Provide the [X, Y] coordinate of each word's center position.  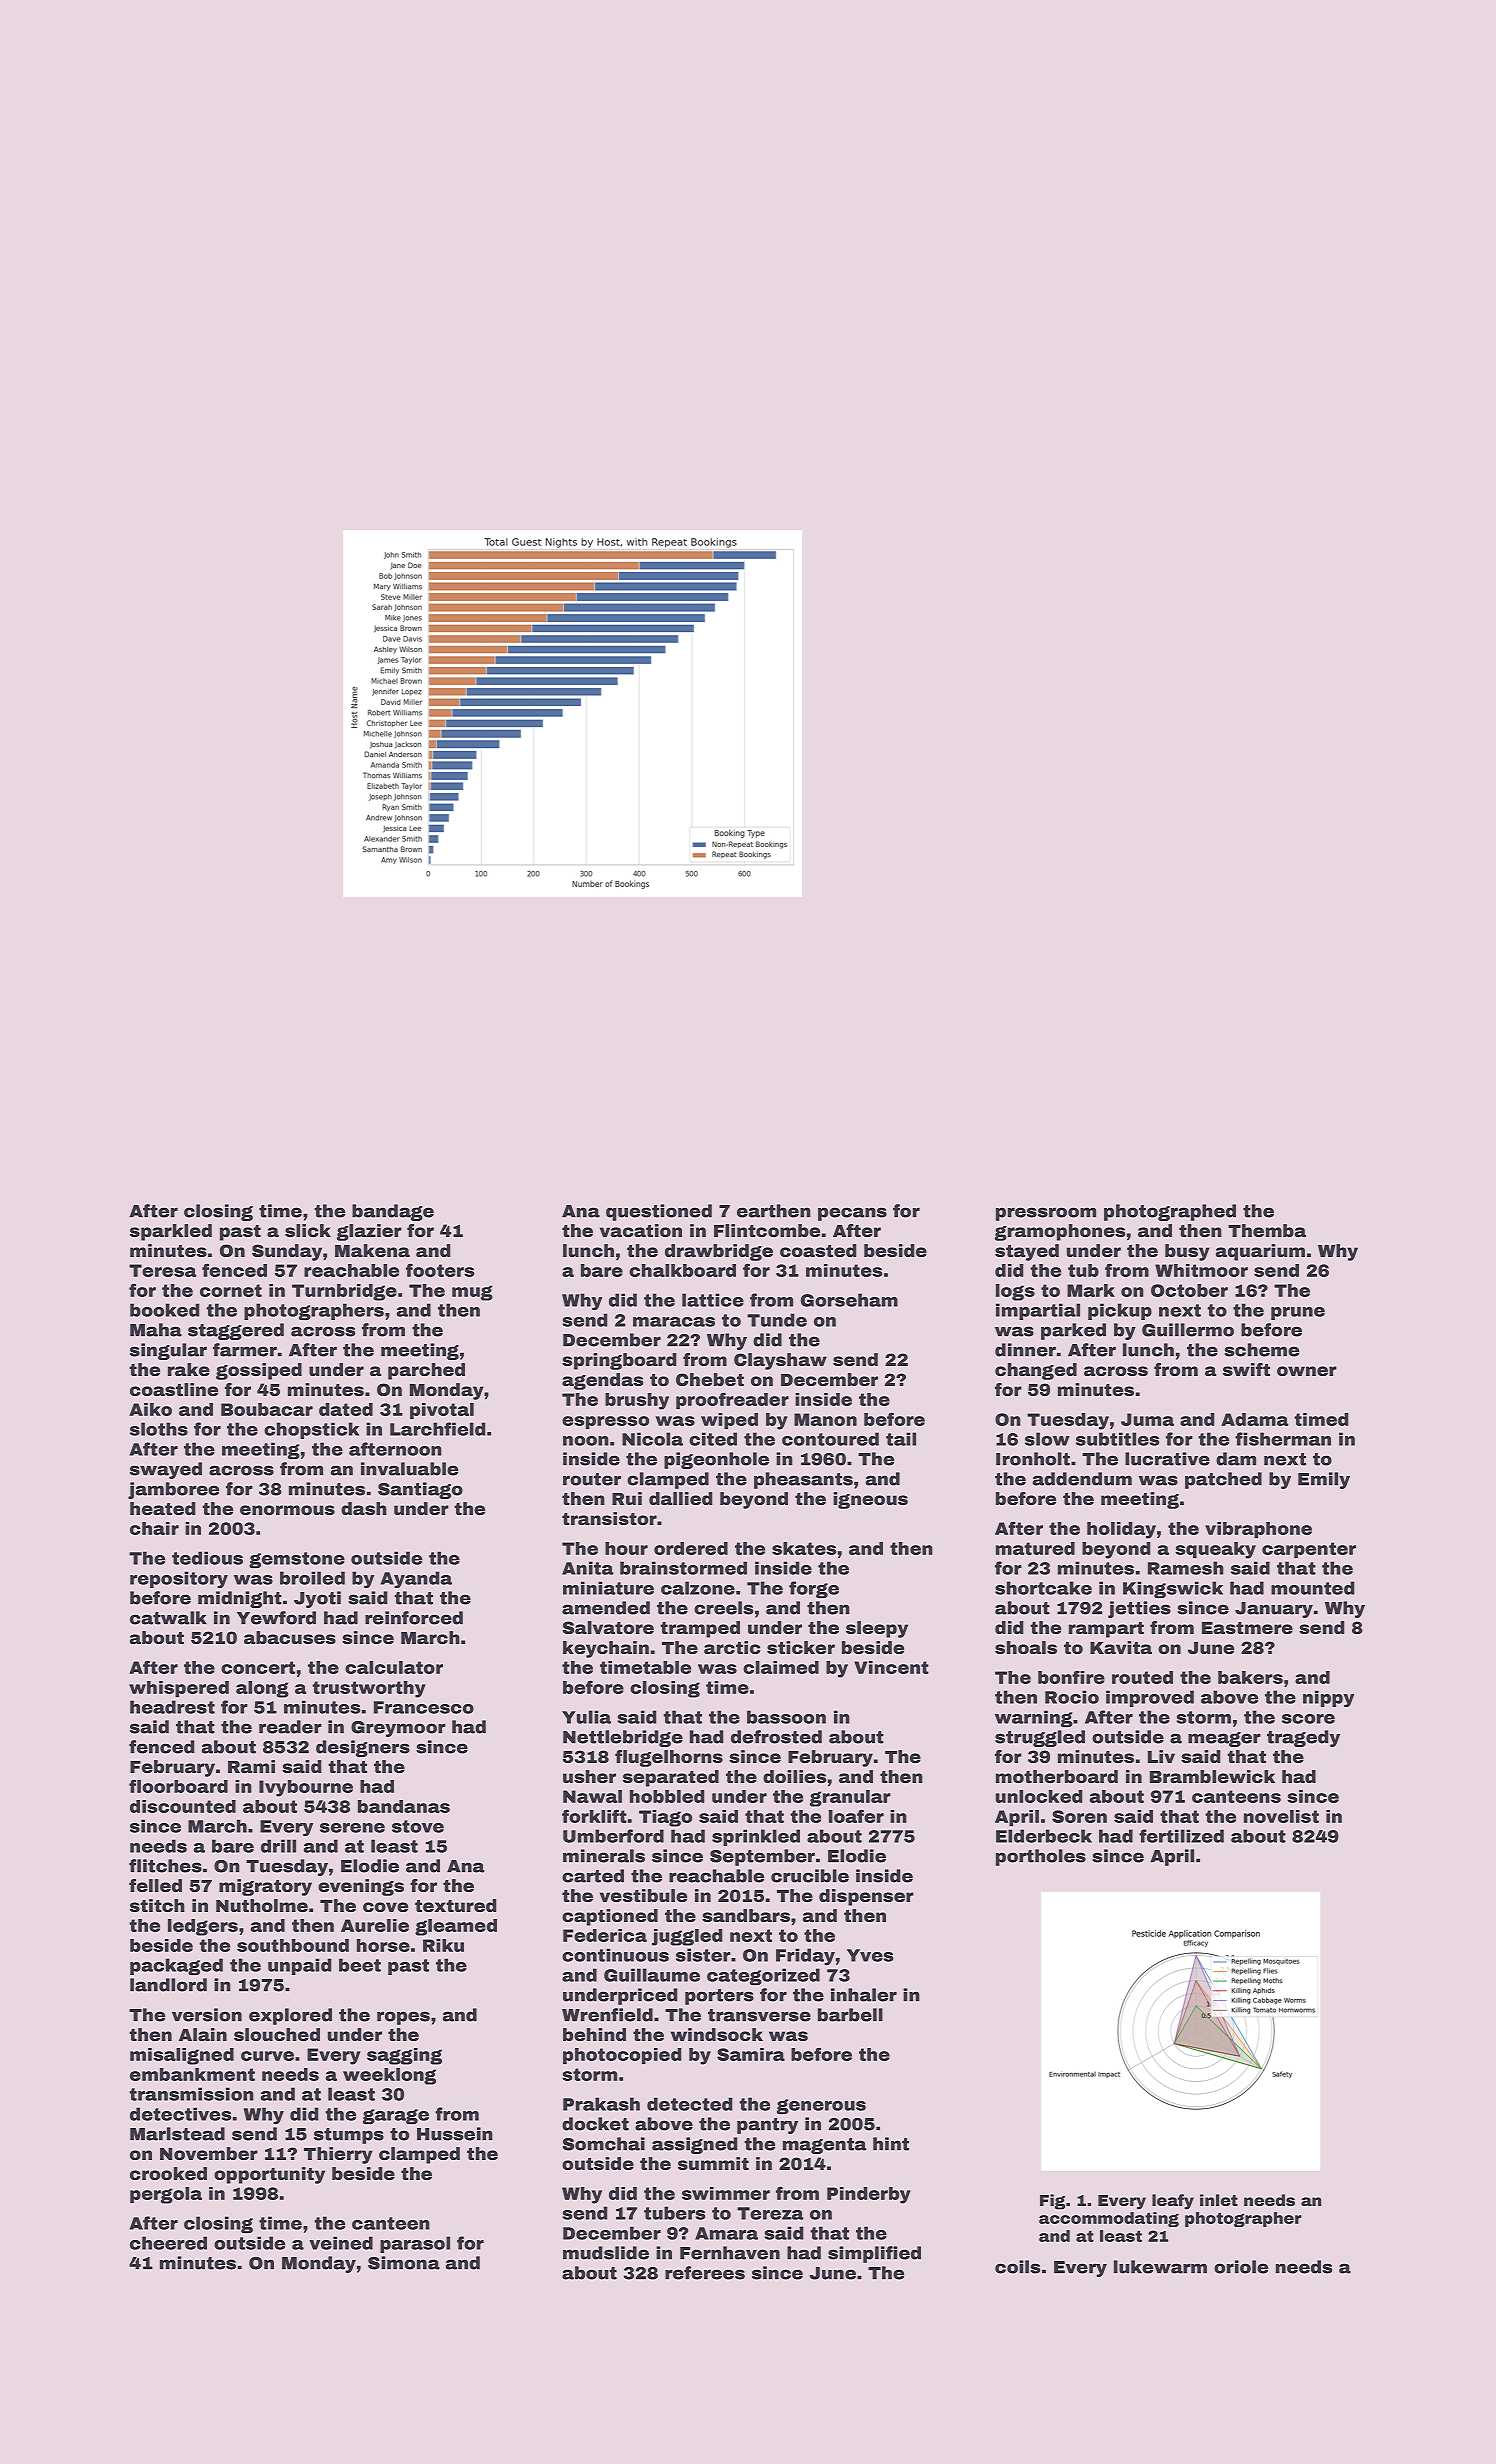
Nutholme [262, 1905]
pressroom [1046, 1214]
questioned [659, 1212]
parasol [415, 2244]
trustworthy [369, 1689]
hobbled [667, 1796]
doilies [794, 1776]
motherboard [1057, 1776]
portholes [1041, 1857]
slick [308, 1230]
